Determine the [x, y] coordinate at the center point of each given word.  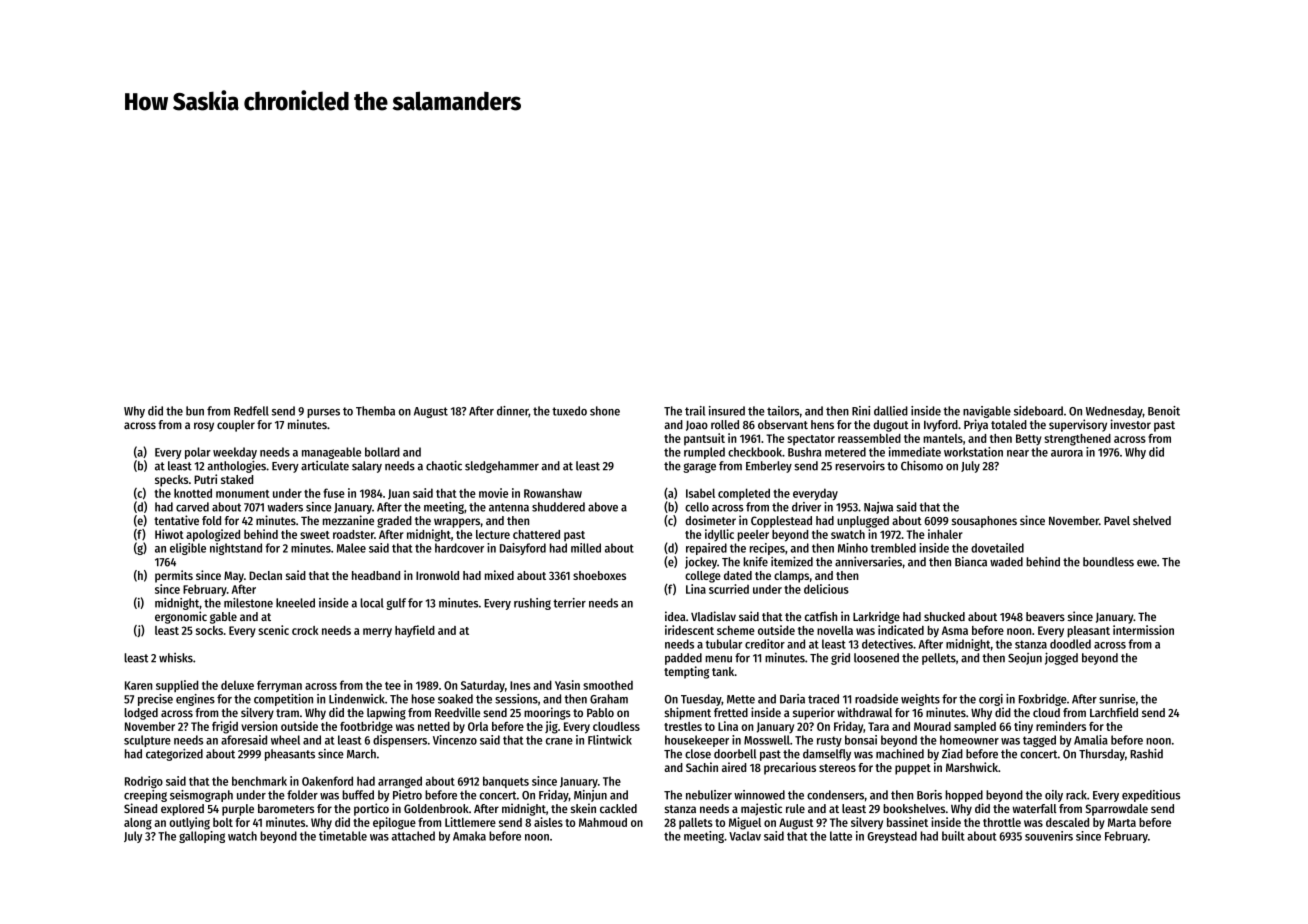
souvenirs [1049, 836]
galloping [202, 837]
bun [195, 411]
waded [1006, 562]
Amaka [469, 836]
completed [744, 494]
